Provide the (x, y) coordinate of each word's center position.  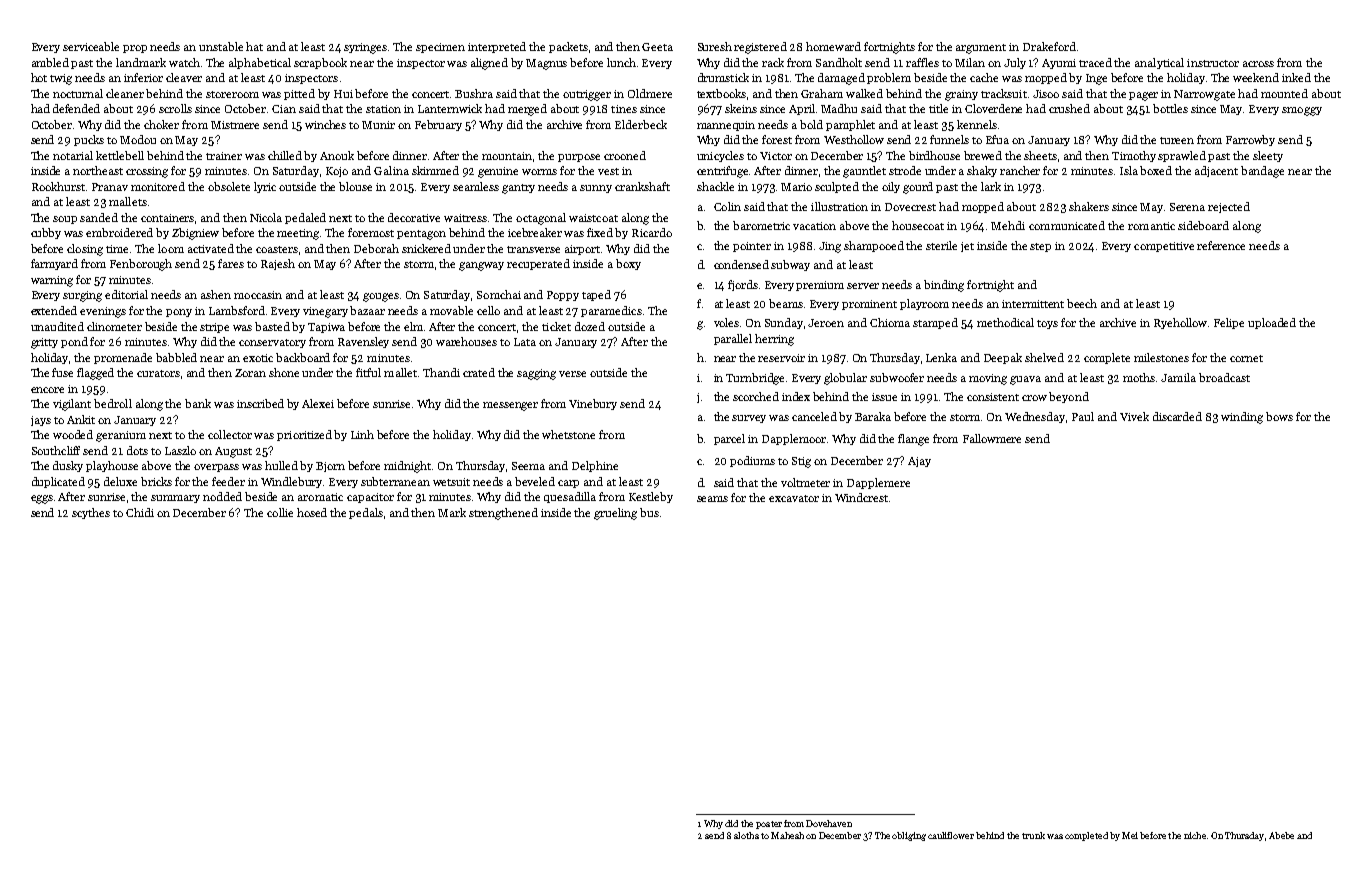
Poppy (563, 296)
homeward (833, 46)
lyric (265, 187)
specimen (440, 48)
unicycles (720, 156)
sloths (746, 835)
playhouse (112, 466)
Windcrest (861, 497)
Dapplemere (878, 483)
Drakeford (1049, 46)
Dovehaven (829, 823)
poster (769, 825)
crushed (1069, 108)
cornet (1246, 358)
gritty (44, 343)
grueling (615, 514)
